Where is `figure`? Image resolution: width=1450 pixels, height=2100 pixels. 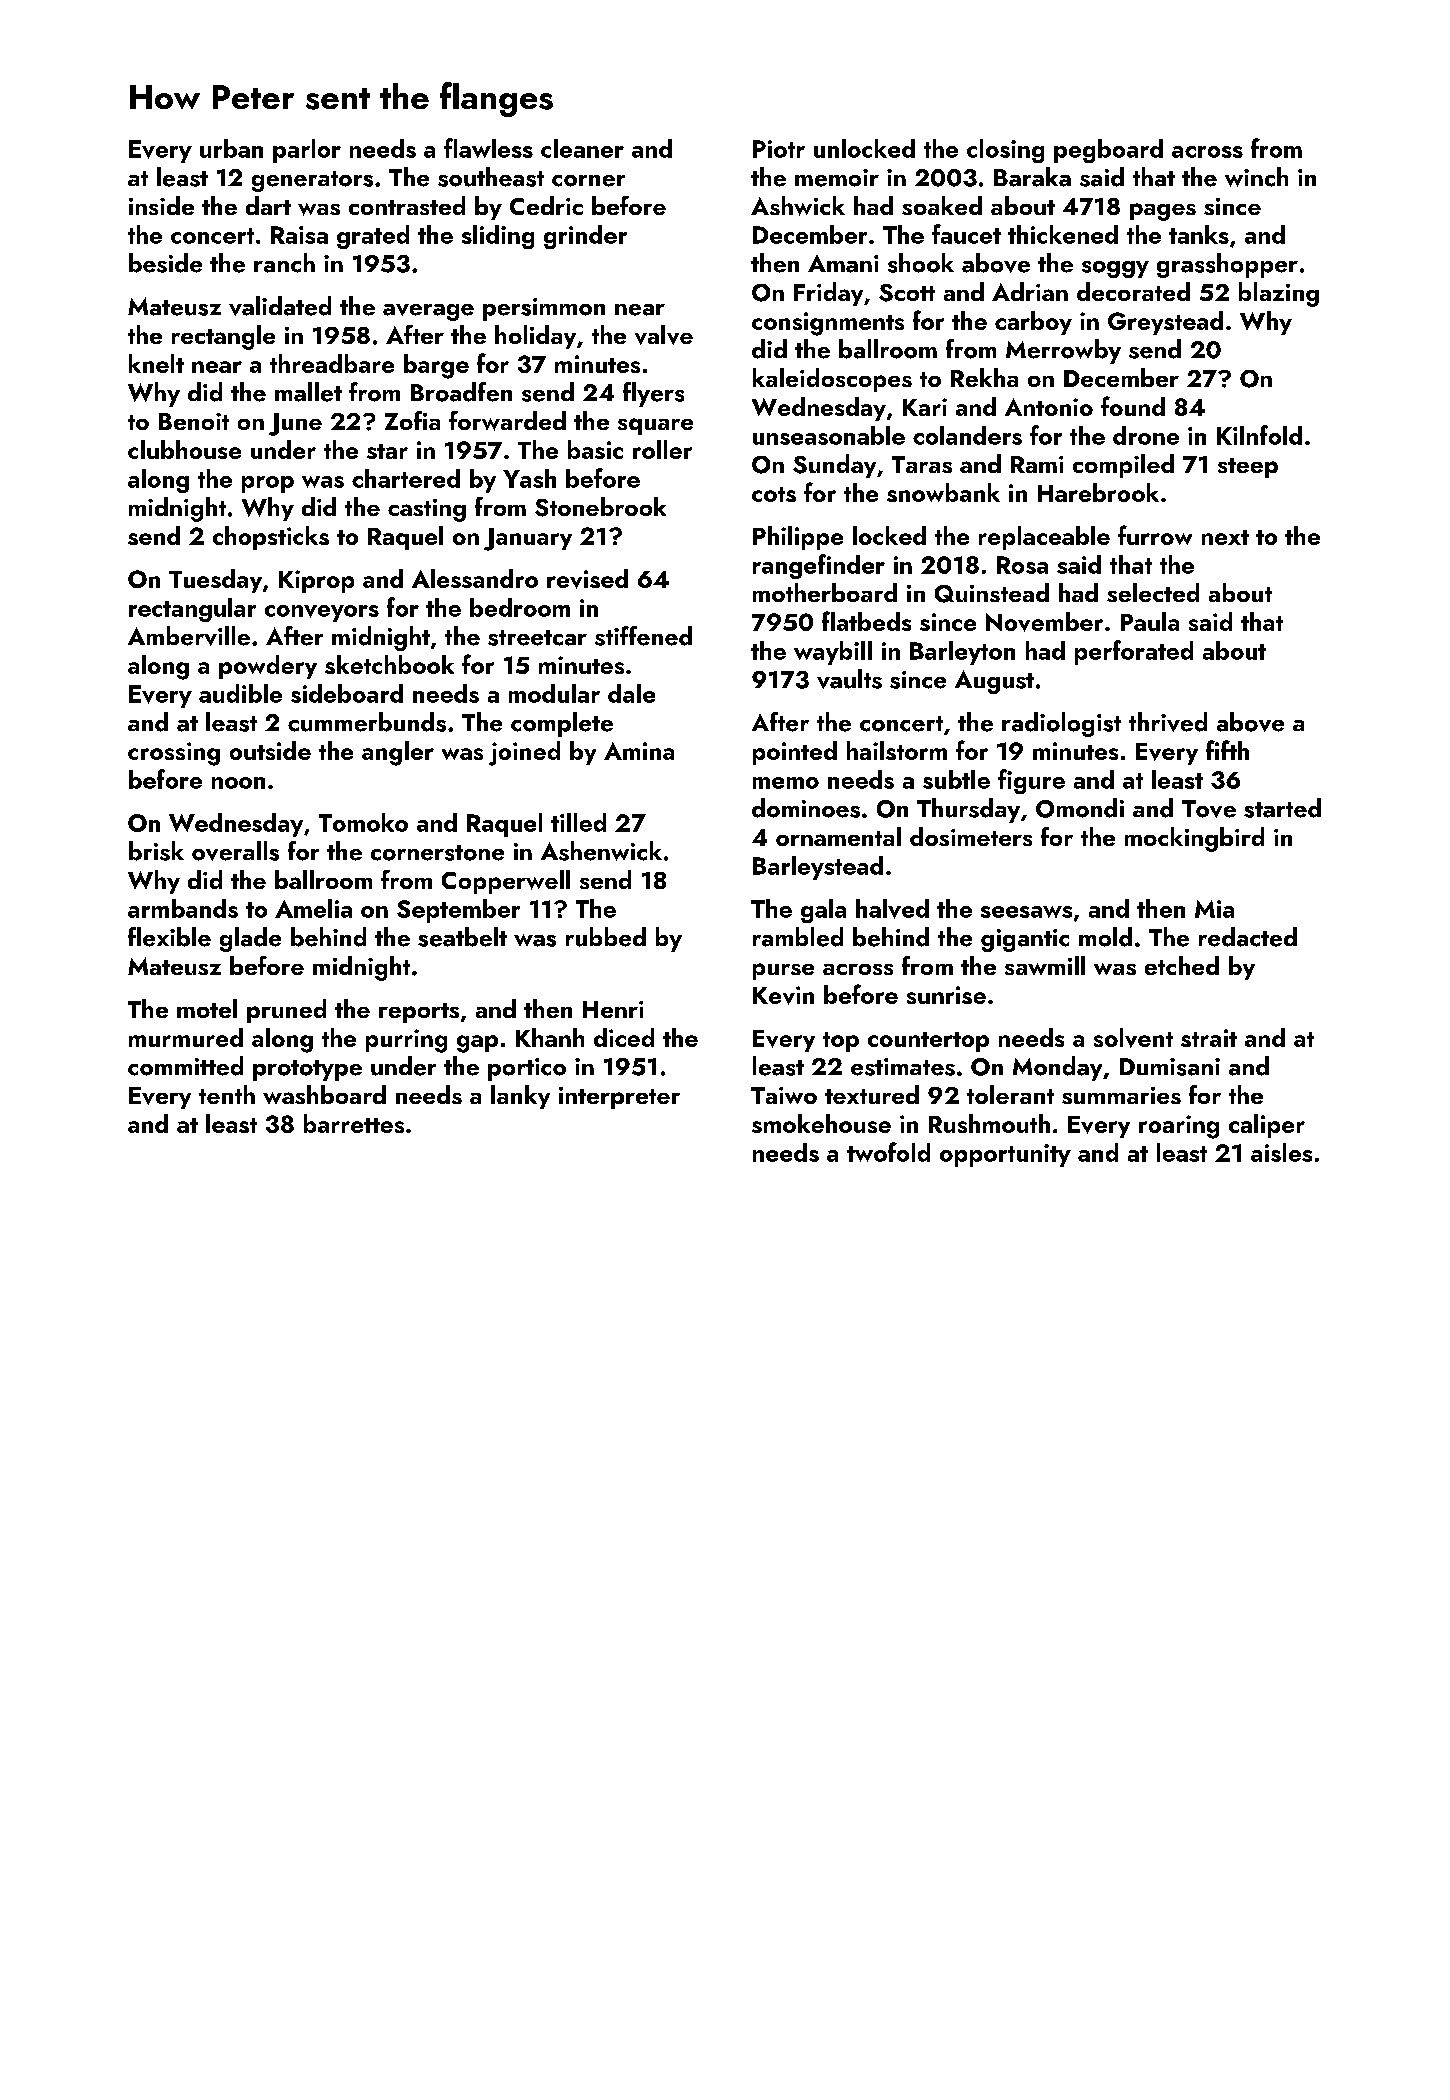
figure is located at coordinates (1031, 781).
